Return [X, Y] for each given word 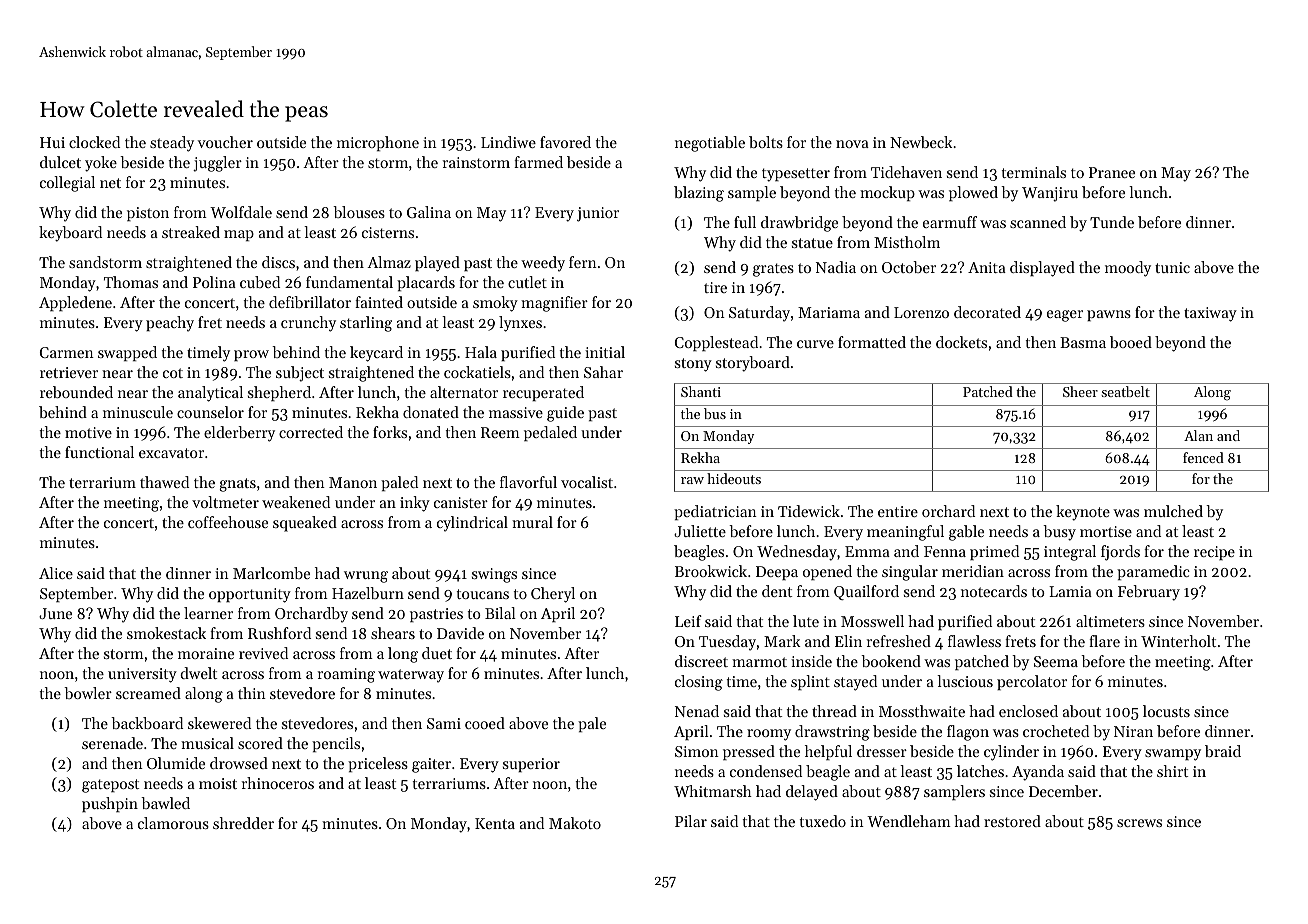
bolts [766, 142]
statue [812, 243]
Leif [688, 621]
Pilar [691, 821]
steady [172, 144]
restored [1012, 821]
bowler [88, 693]
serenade [112, 743]
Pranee [1112, 172]
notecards [994, 591]
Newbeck [921, 142]
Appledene [75, 303]
